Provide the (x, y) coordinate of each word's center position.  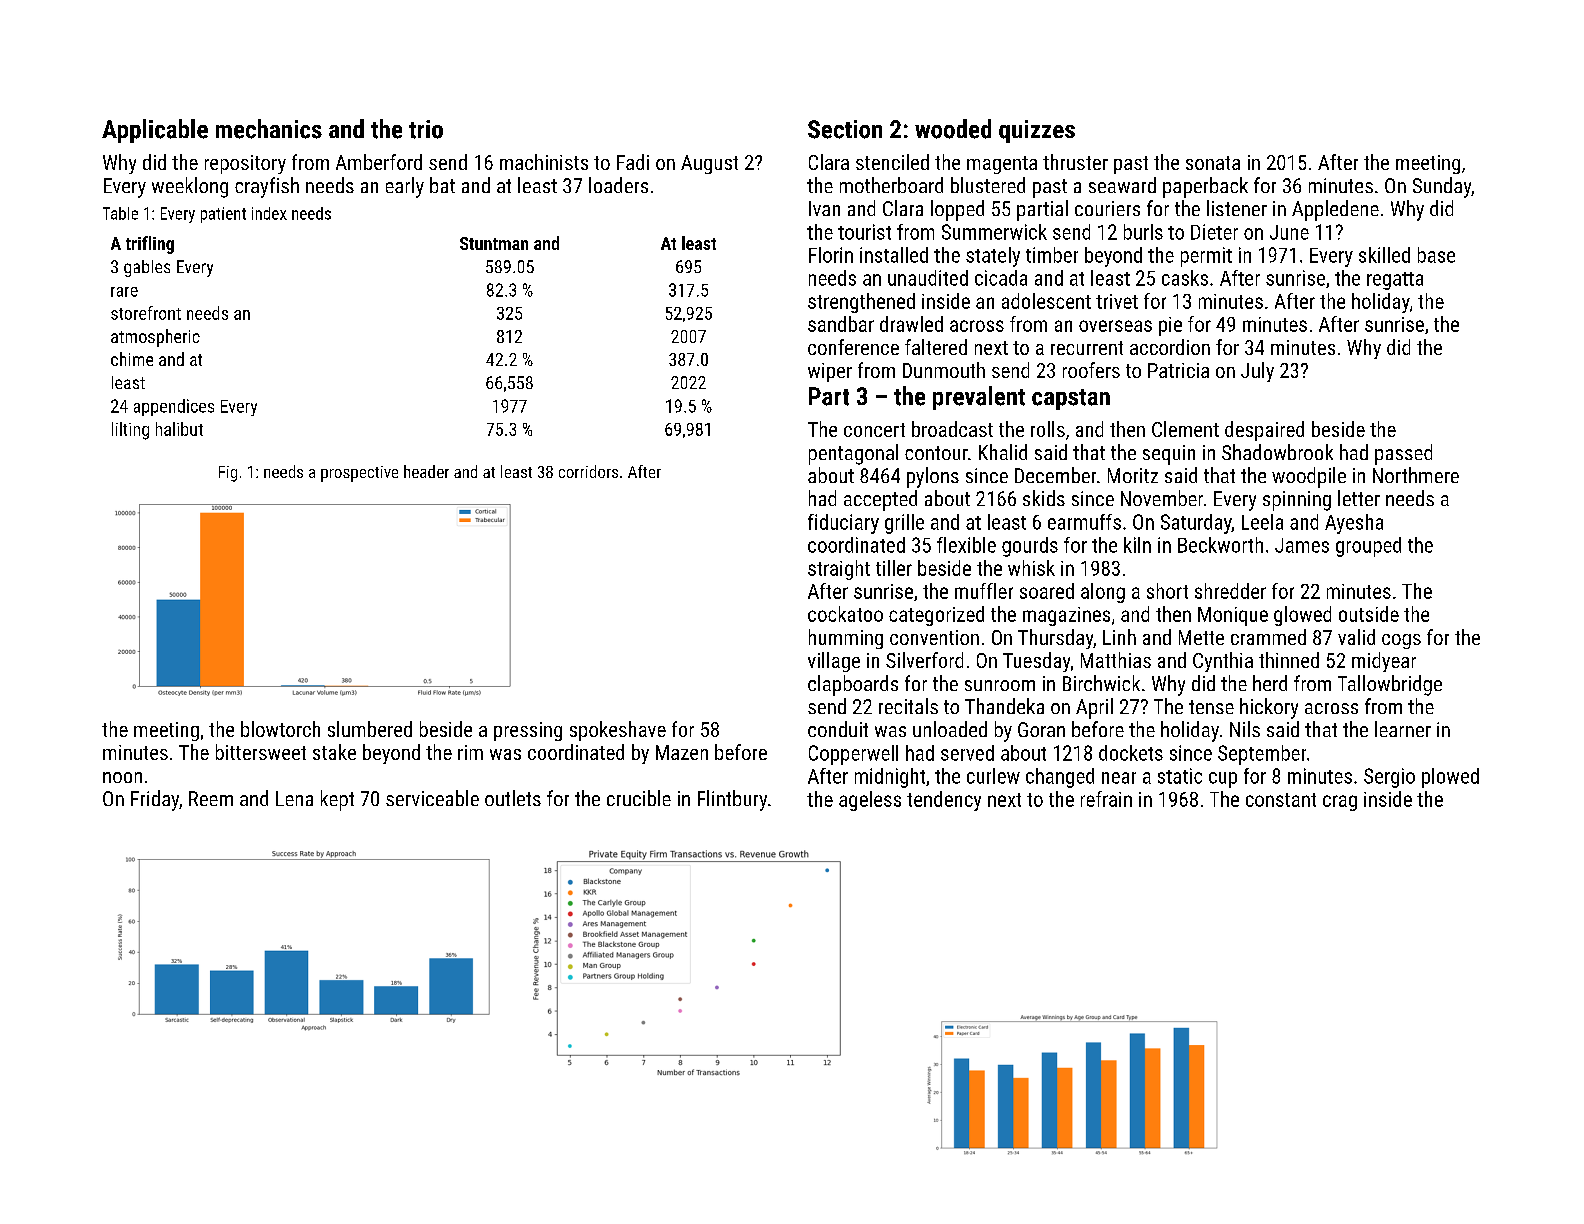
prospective (359, 474)
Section (845, 129)
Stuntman (494, 243)
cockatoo (845, 614)
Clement (1185, 429)
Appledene (1335, 210)
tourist (864, 232)
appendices (174, 407)
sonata (1213, 163)
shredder (1230, 591)
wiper (830, 372)
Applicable (155, 131)
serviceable (432, 798)
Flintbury (732, 800)
